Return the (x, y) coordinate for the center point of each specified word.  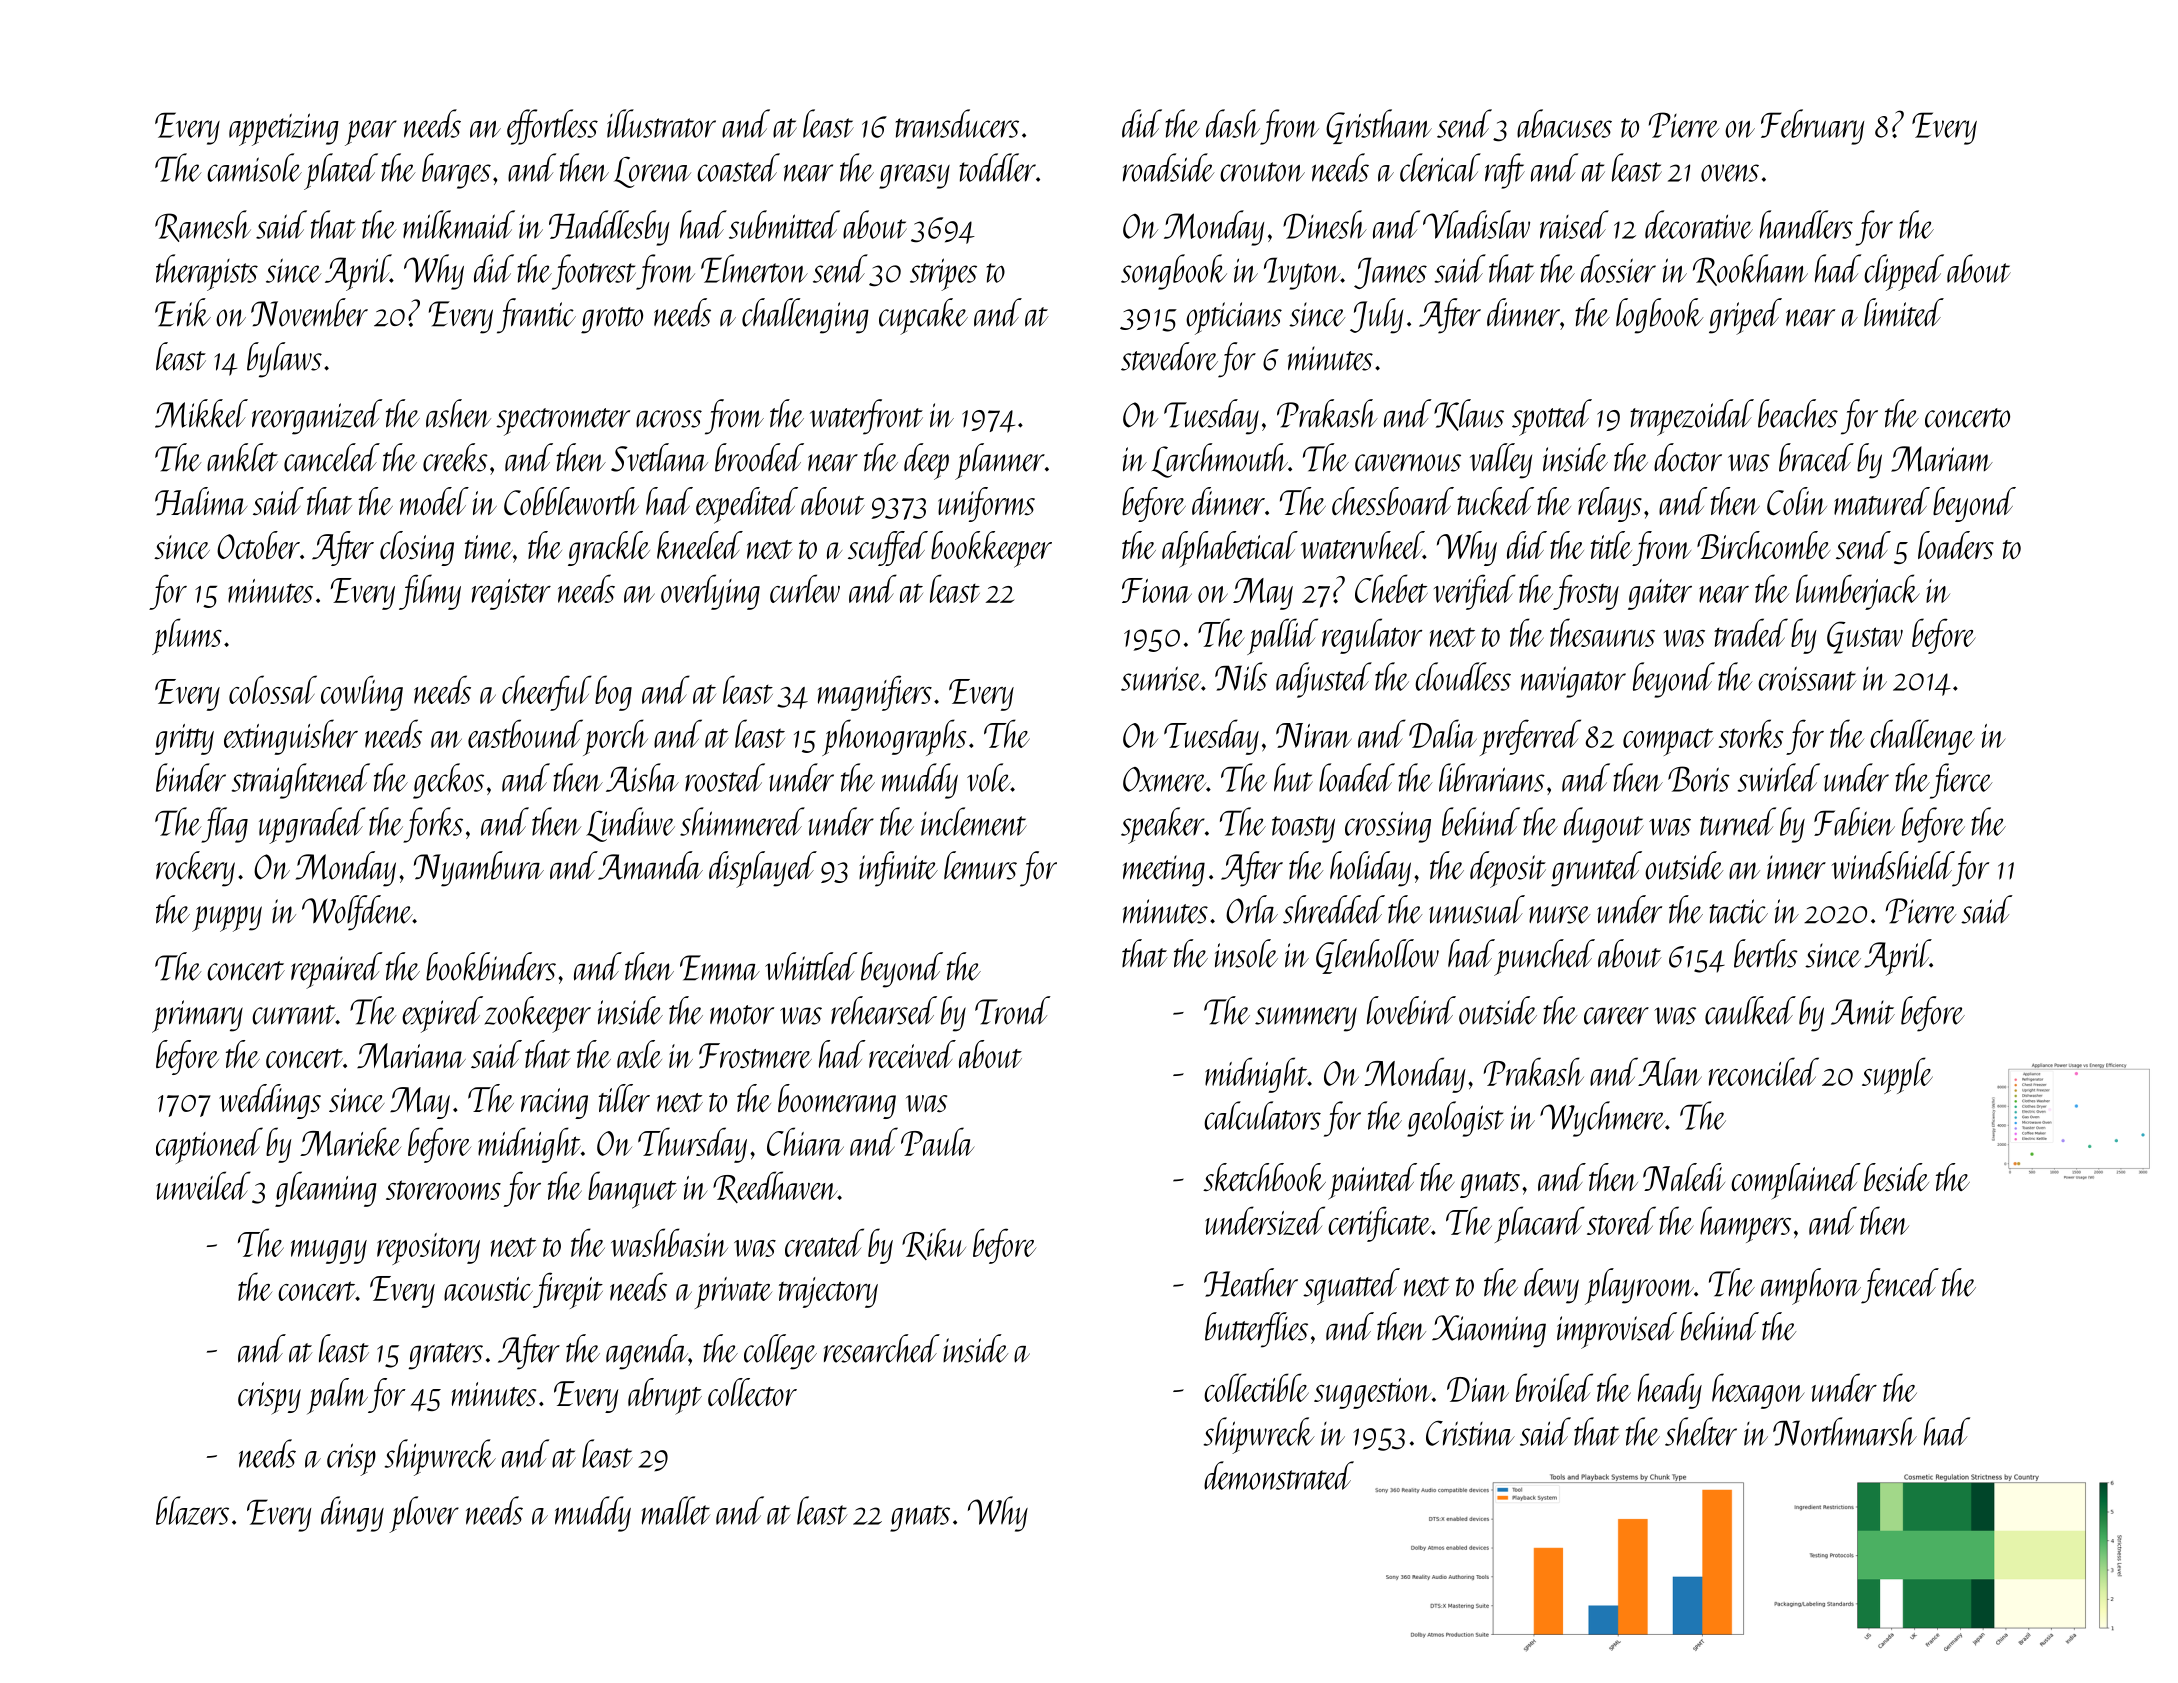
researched (882, 1348)
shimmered (742, 821)
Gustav (1865, 637)
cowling (362, 693)
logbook (1660, 316)
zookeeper (537, 1014)
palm (337, 1396)
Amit (1863, 1012)
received (912, 1054)
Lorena (652, 172)
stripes (943, 274)
